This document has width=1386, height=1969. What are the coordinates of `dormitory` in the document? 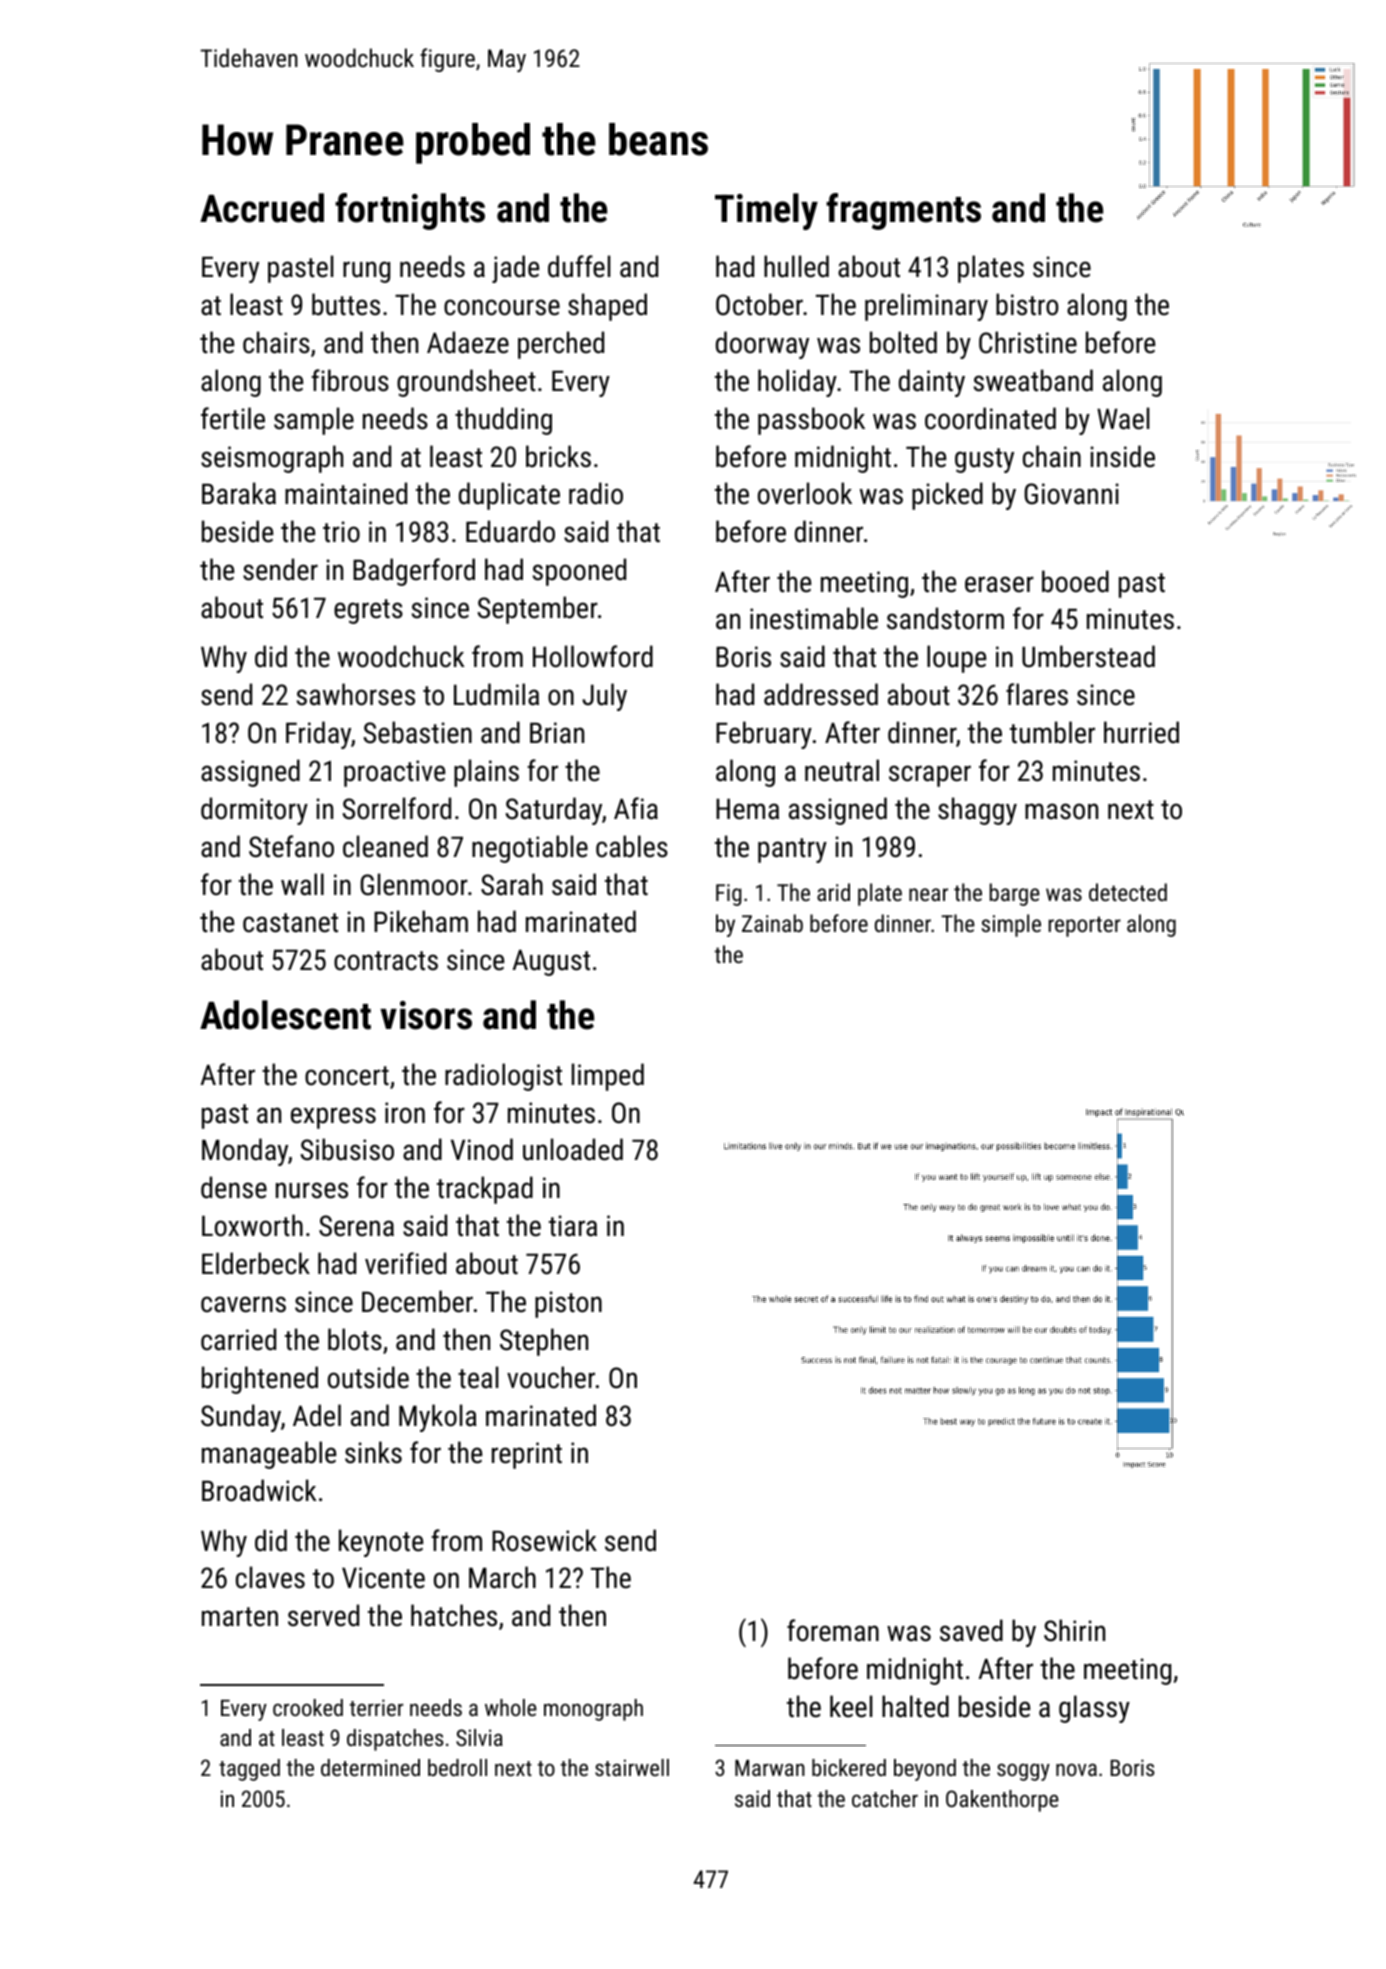 It's located at (254, 811).
